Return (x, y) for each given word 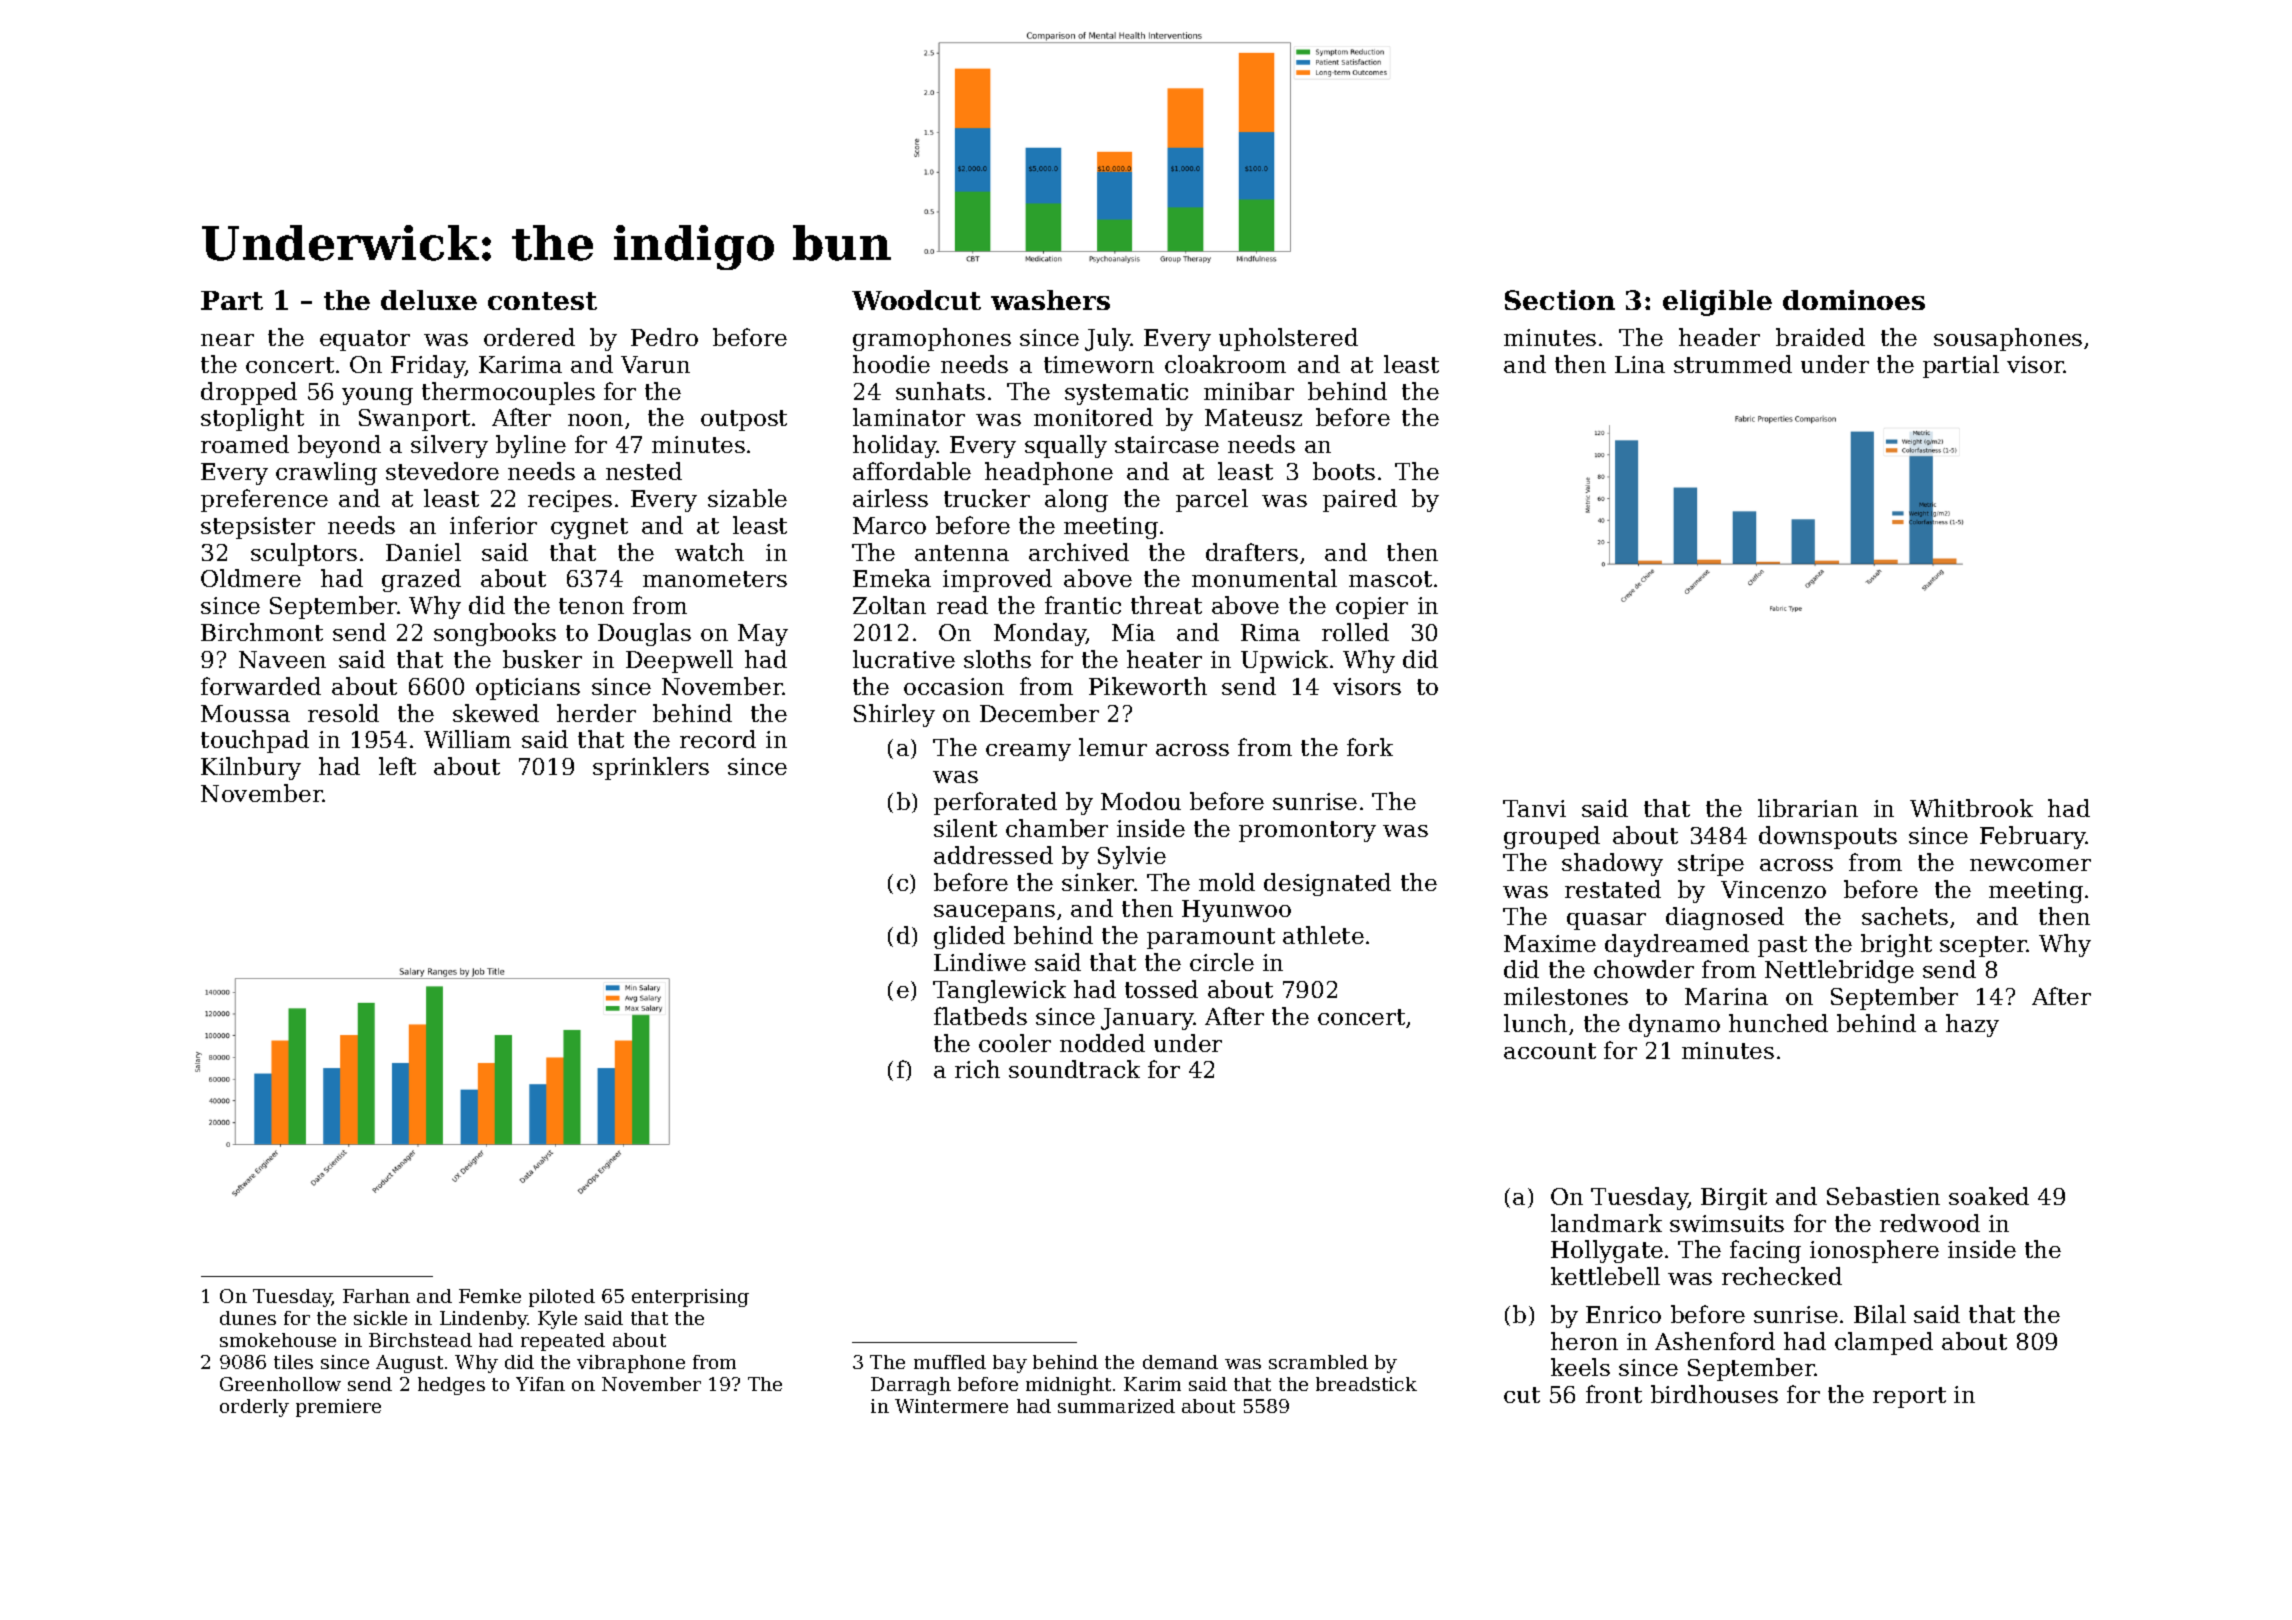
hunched (1778, 1023)
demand (1180, 1362)
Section (1560, 300)
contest (542, 301)
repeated (563, 1342)
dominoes (1854, 300)
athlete (1323, 935)
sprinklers (651, 768)
